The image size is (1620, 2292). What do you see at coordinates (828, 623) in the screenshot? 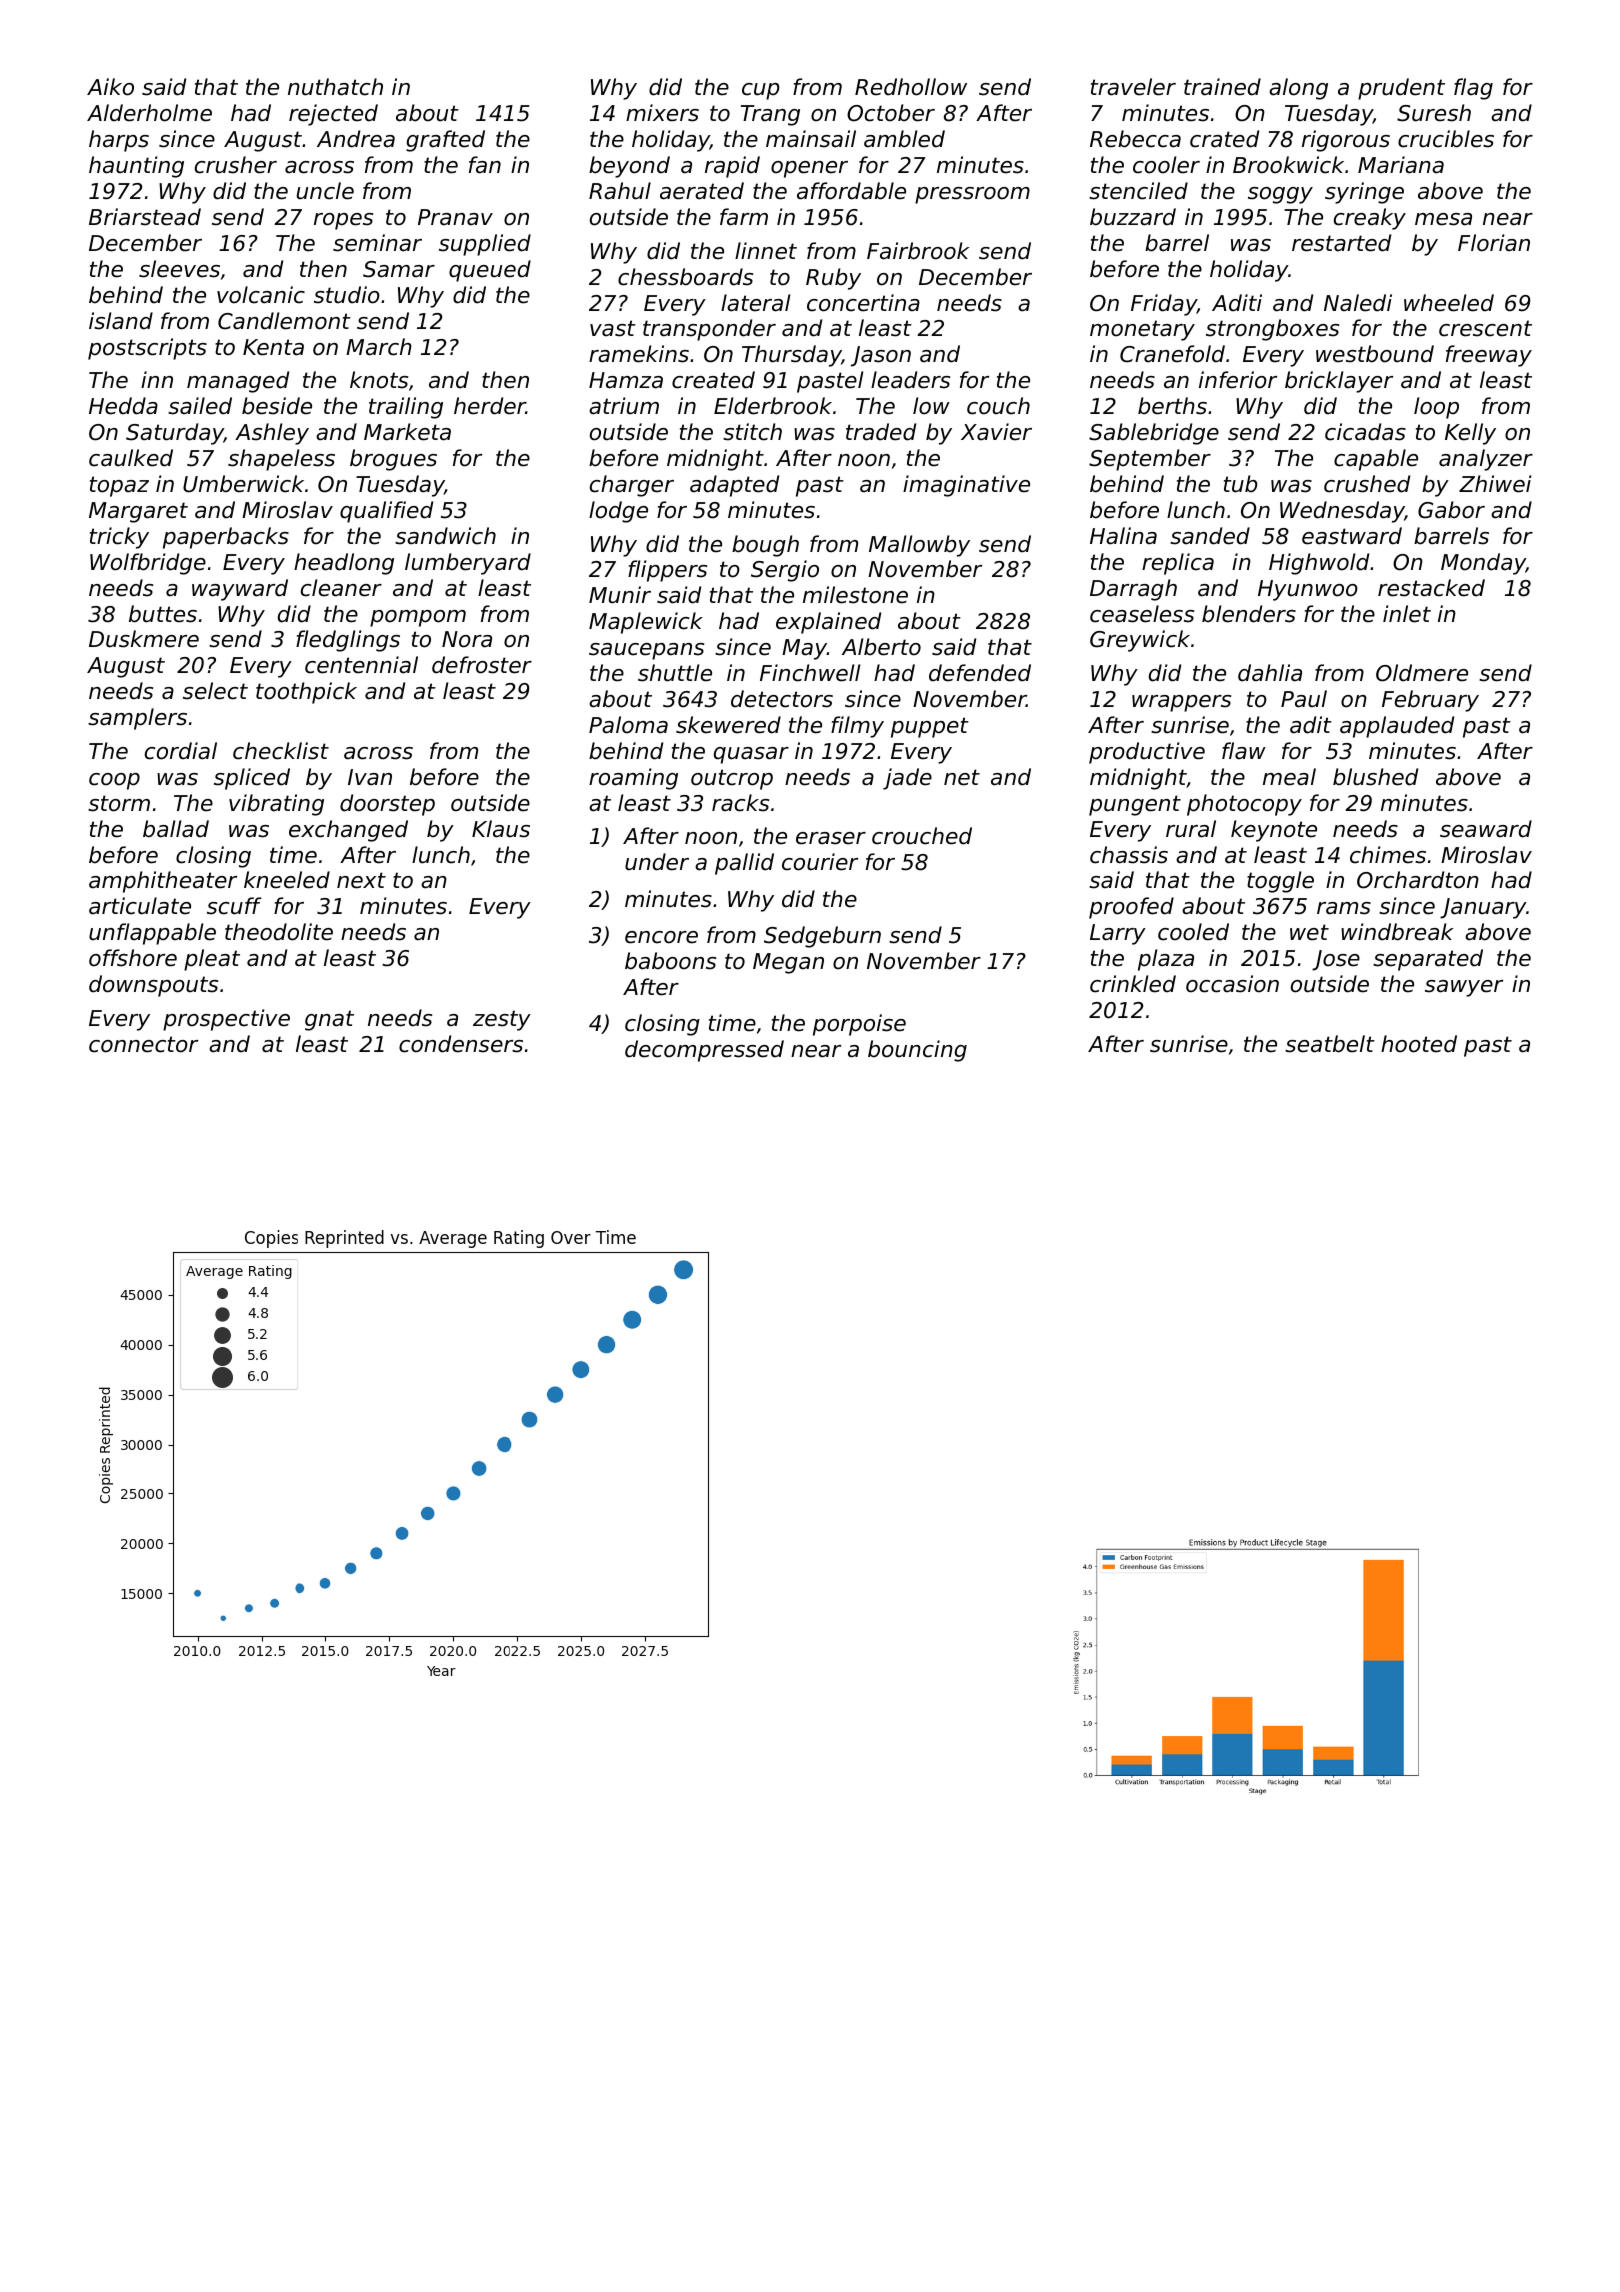
I see `explained` at bounding box center [828, 623].
